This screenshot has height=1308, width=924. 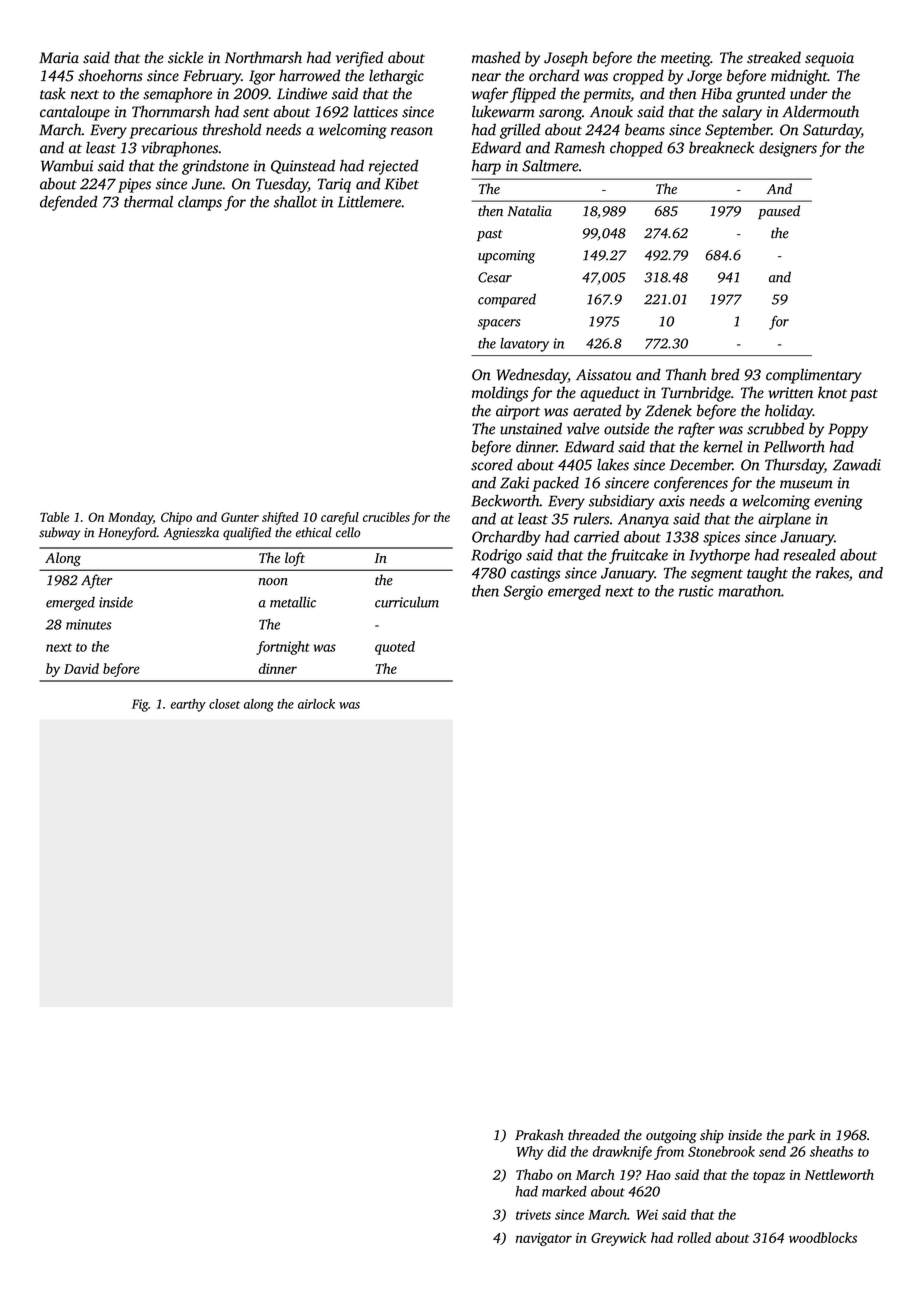 I want to click on trivets, so click(x=533, y=1214).
